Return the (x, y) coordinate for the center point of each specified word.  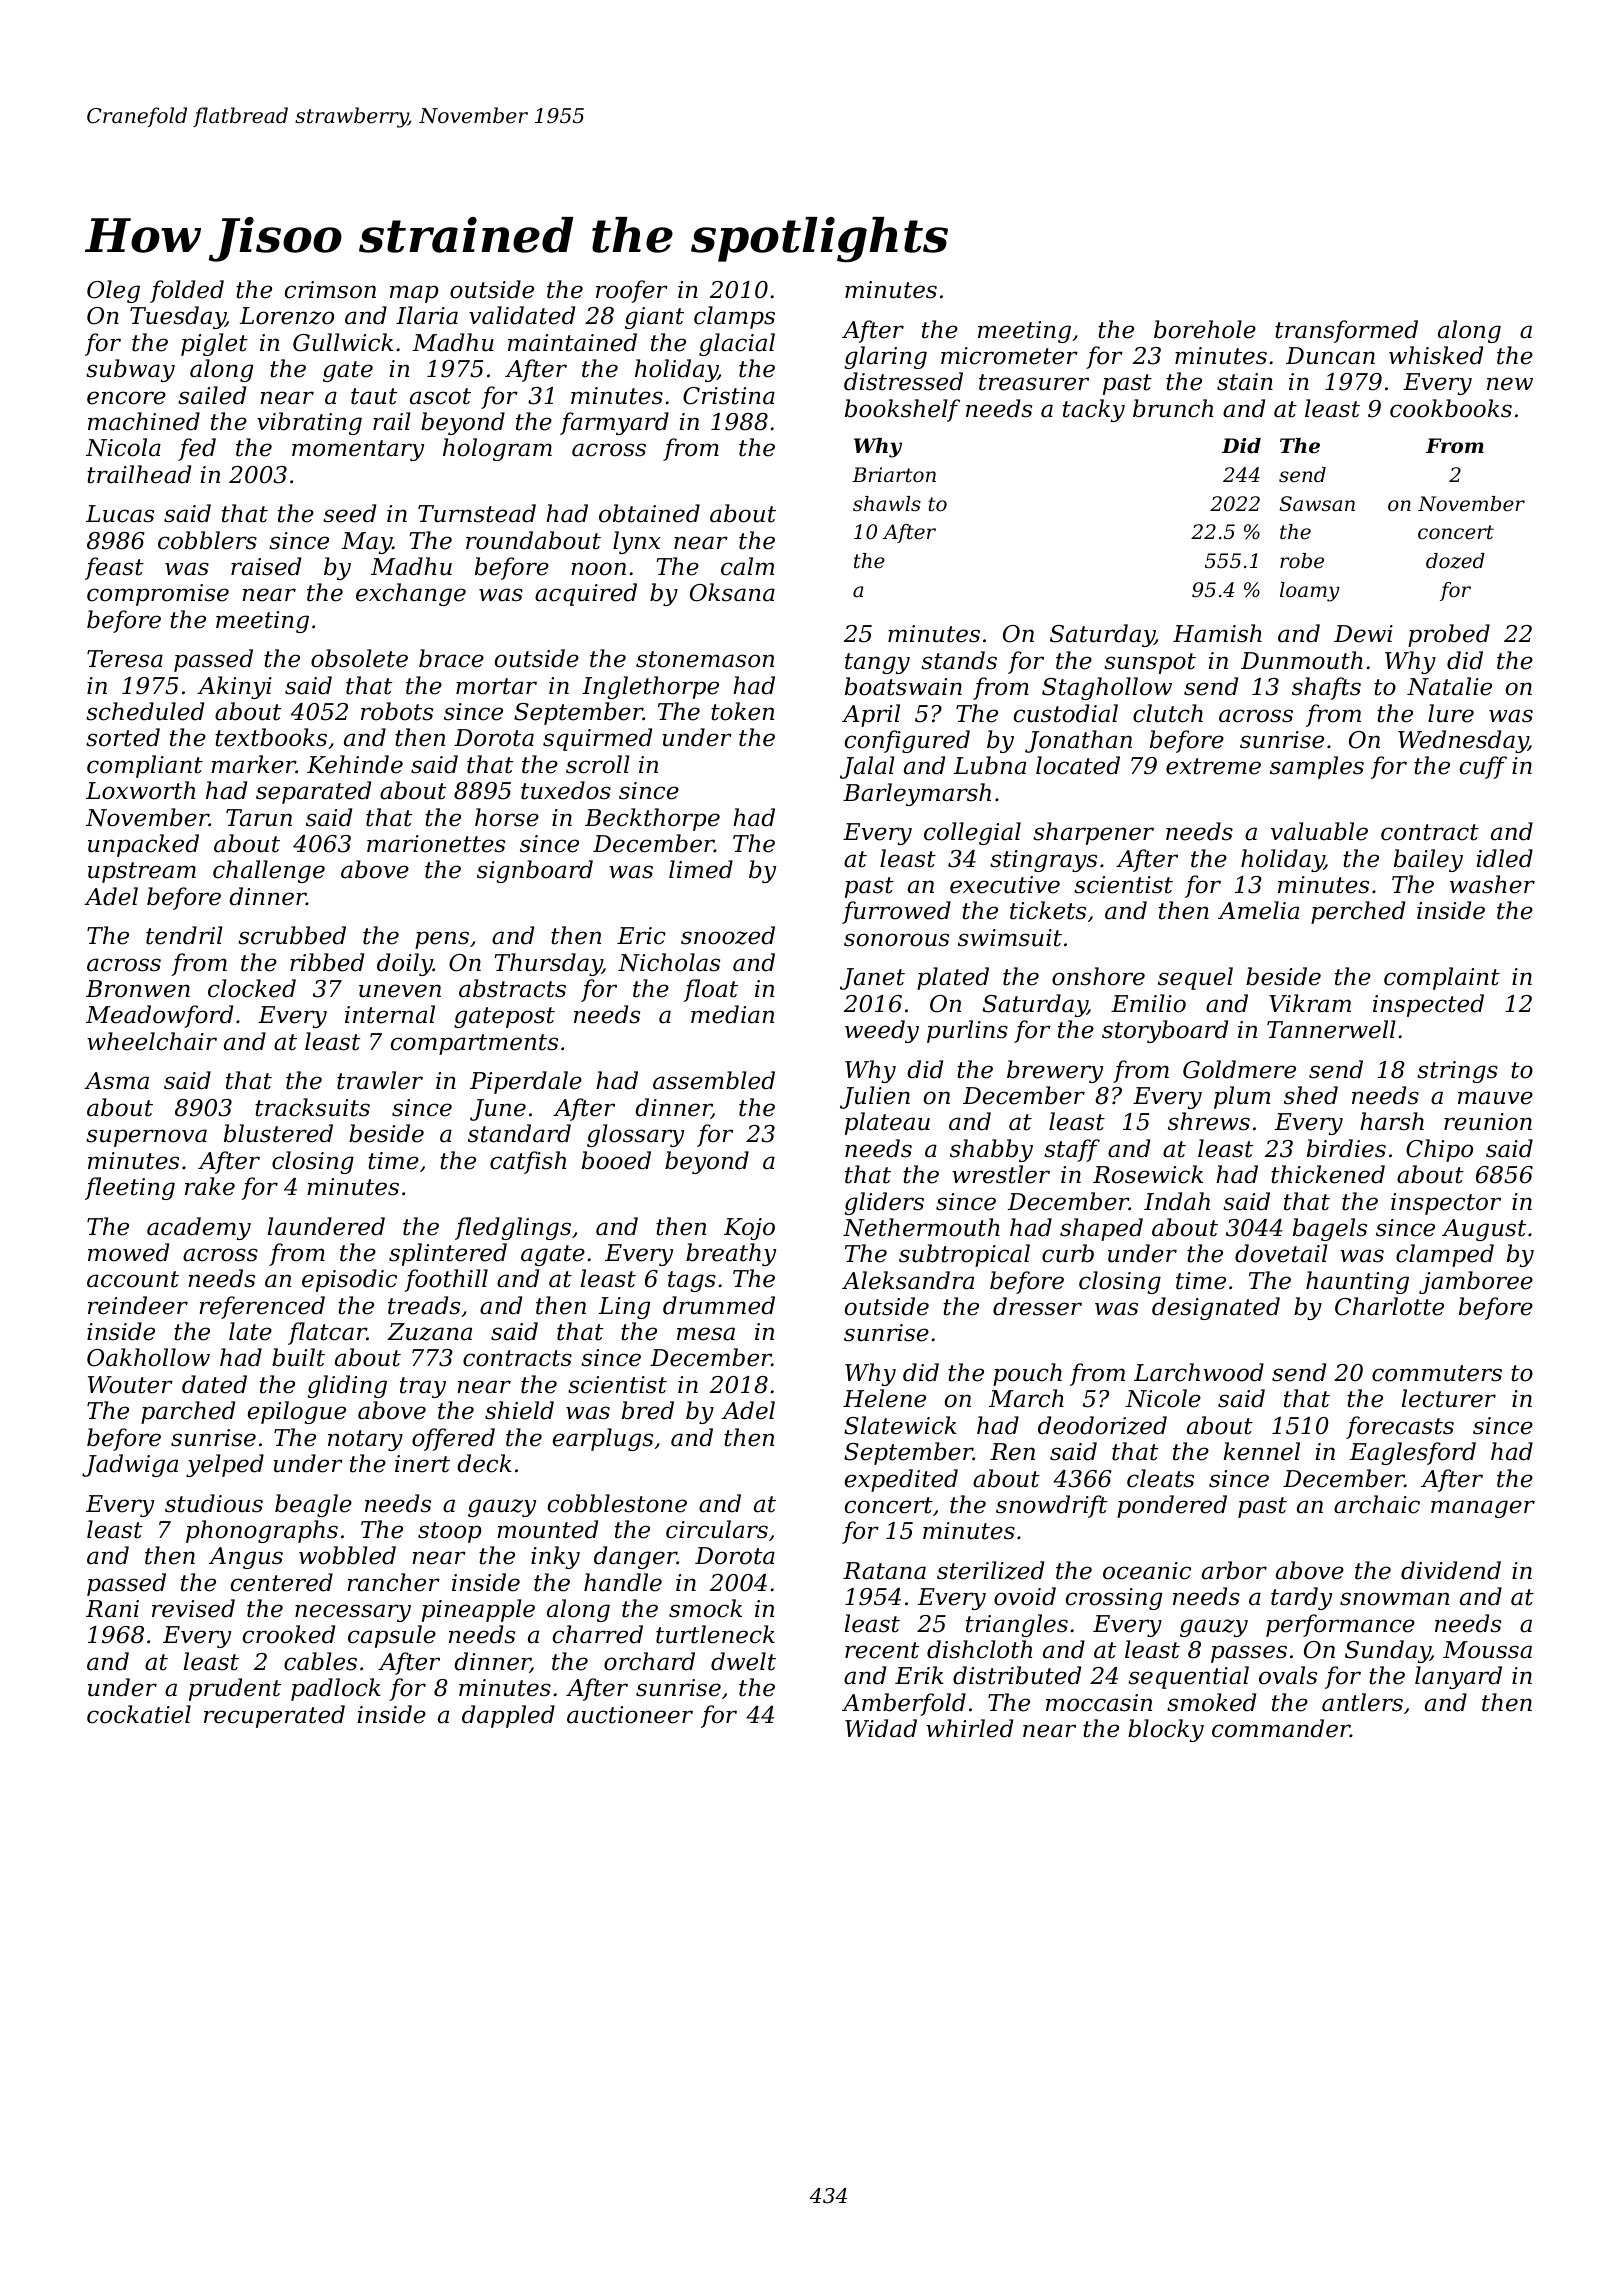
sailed (212, 395)
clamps (734, 317)
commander (1281, 1728)
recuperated (274, 1716)
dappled (508, 1716)
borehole (1205, 329)
